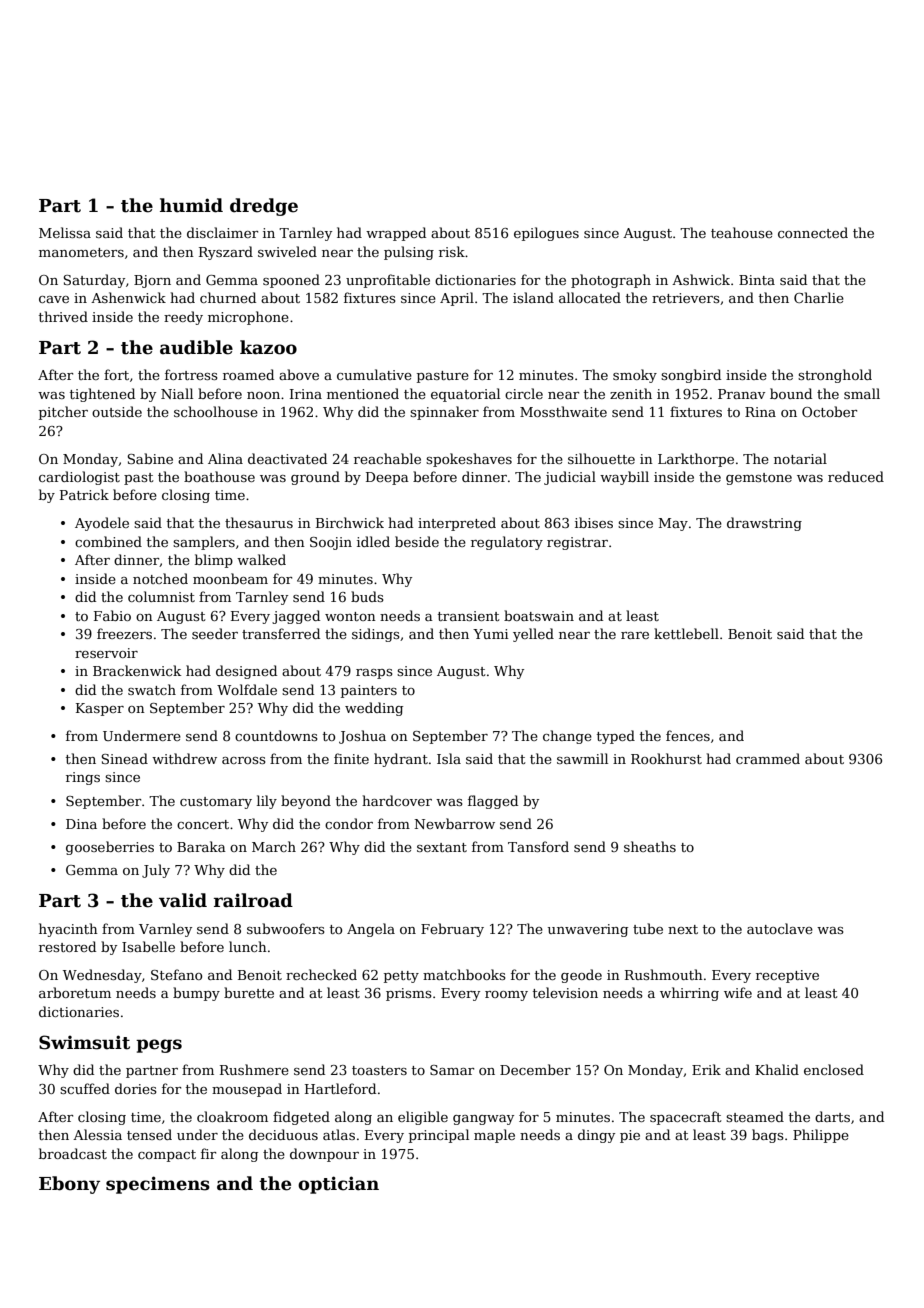  What do you see at coordinates (856, 476) in the document?
I see `reduced` at bounding box center [856, 476].
